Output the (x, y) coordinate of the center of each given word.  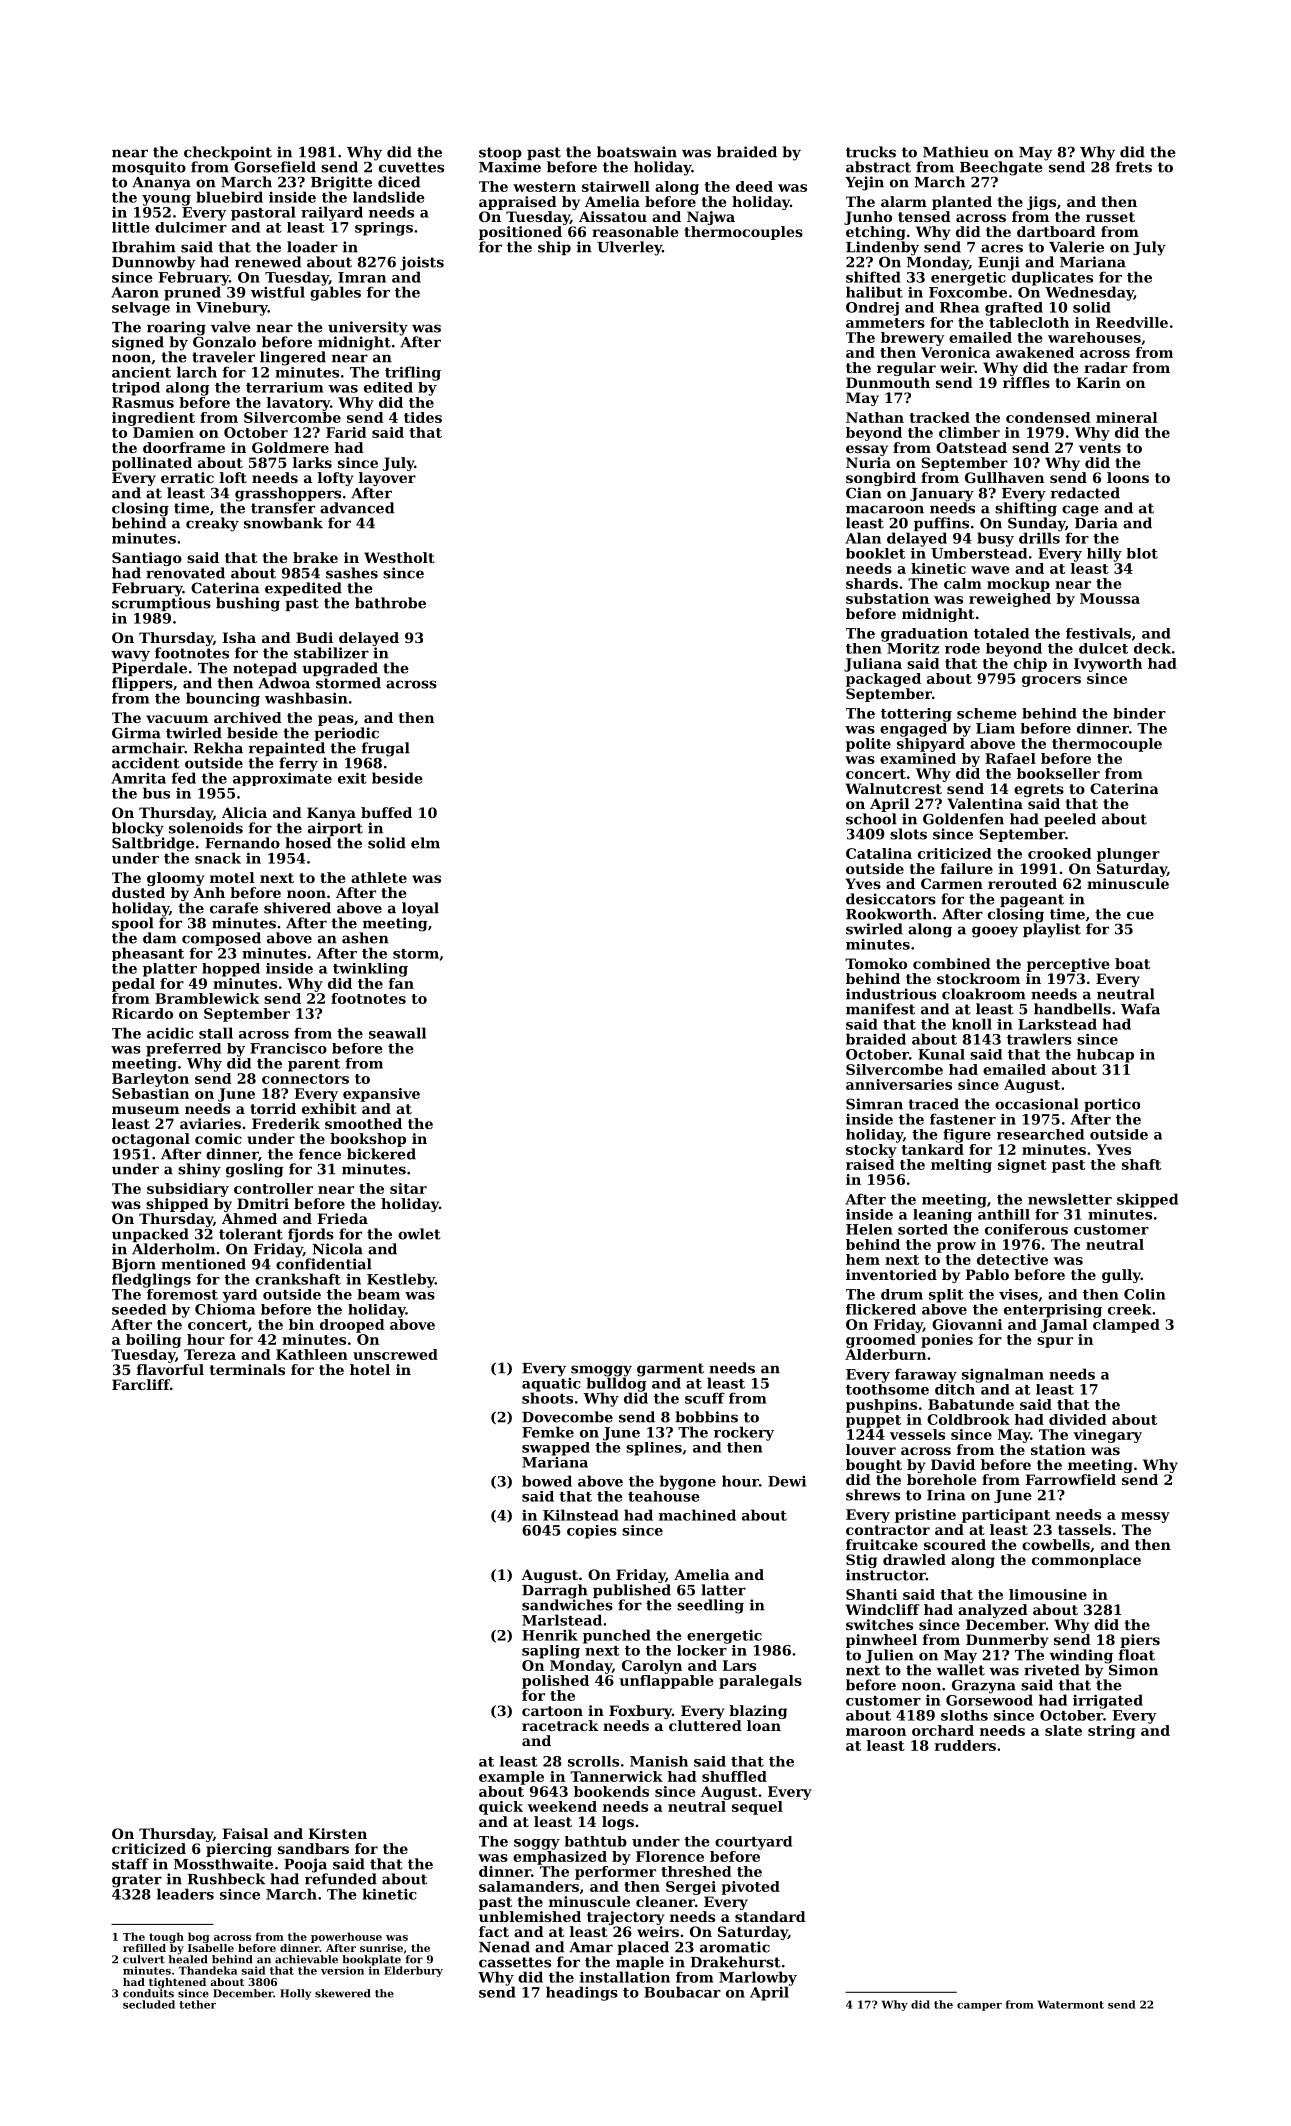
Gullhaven (1004, 477)
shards (872, 583)
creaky (212, 524)
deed (754, 186)
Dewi (787, 1481)
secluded (149, 2004)
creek (1130, 1309)
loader (312, 247)
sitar (408, 1188)
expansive (381, 1095)
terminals (247, 1369)
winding (1081, 1656)
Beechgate (1001, 168)
